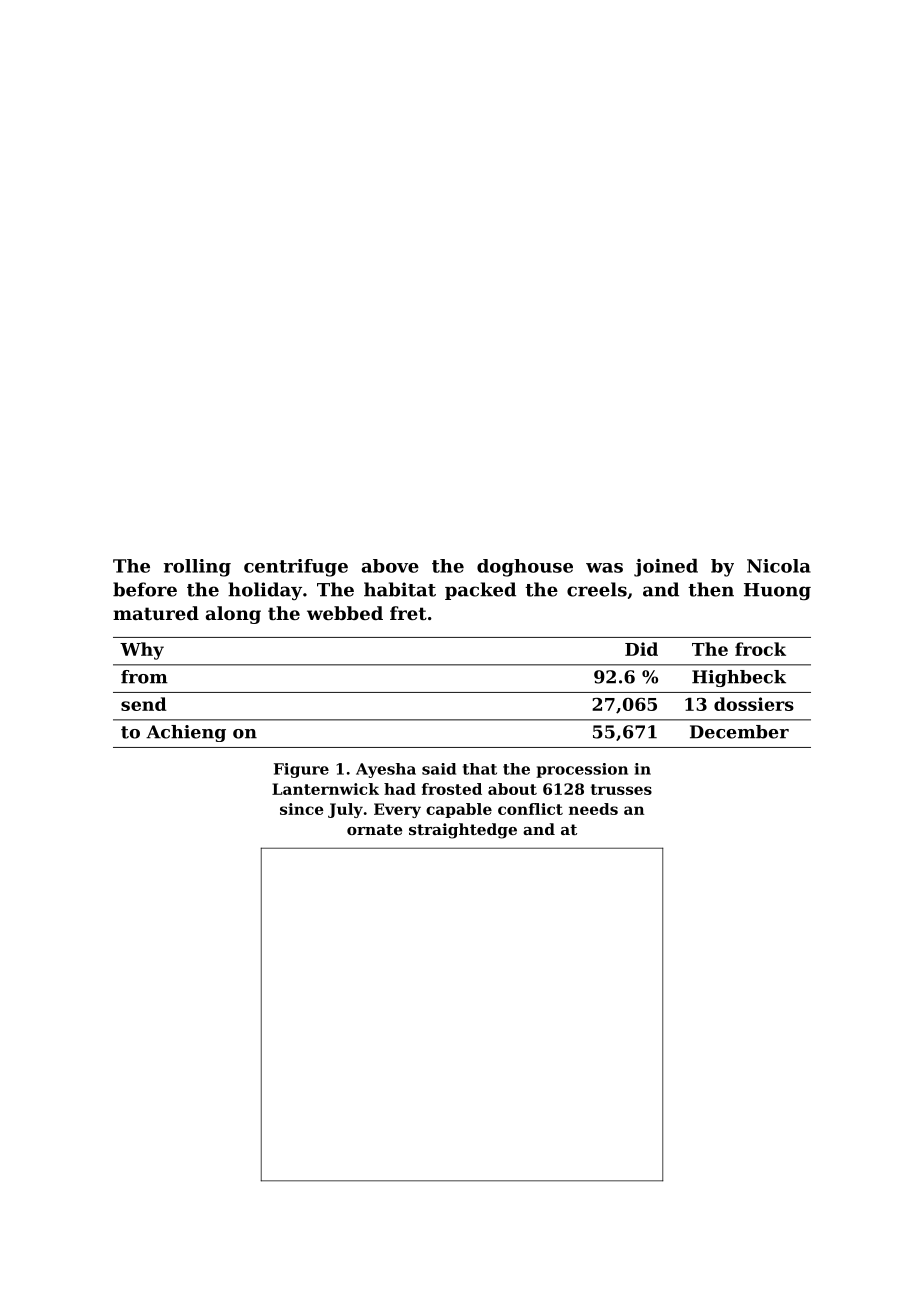 The image size is (924, 1314). Describe the element at coordinates (525, 568) in the screenshot. I see `doghouse` at that location.
